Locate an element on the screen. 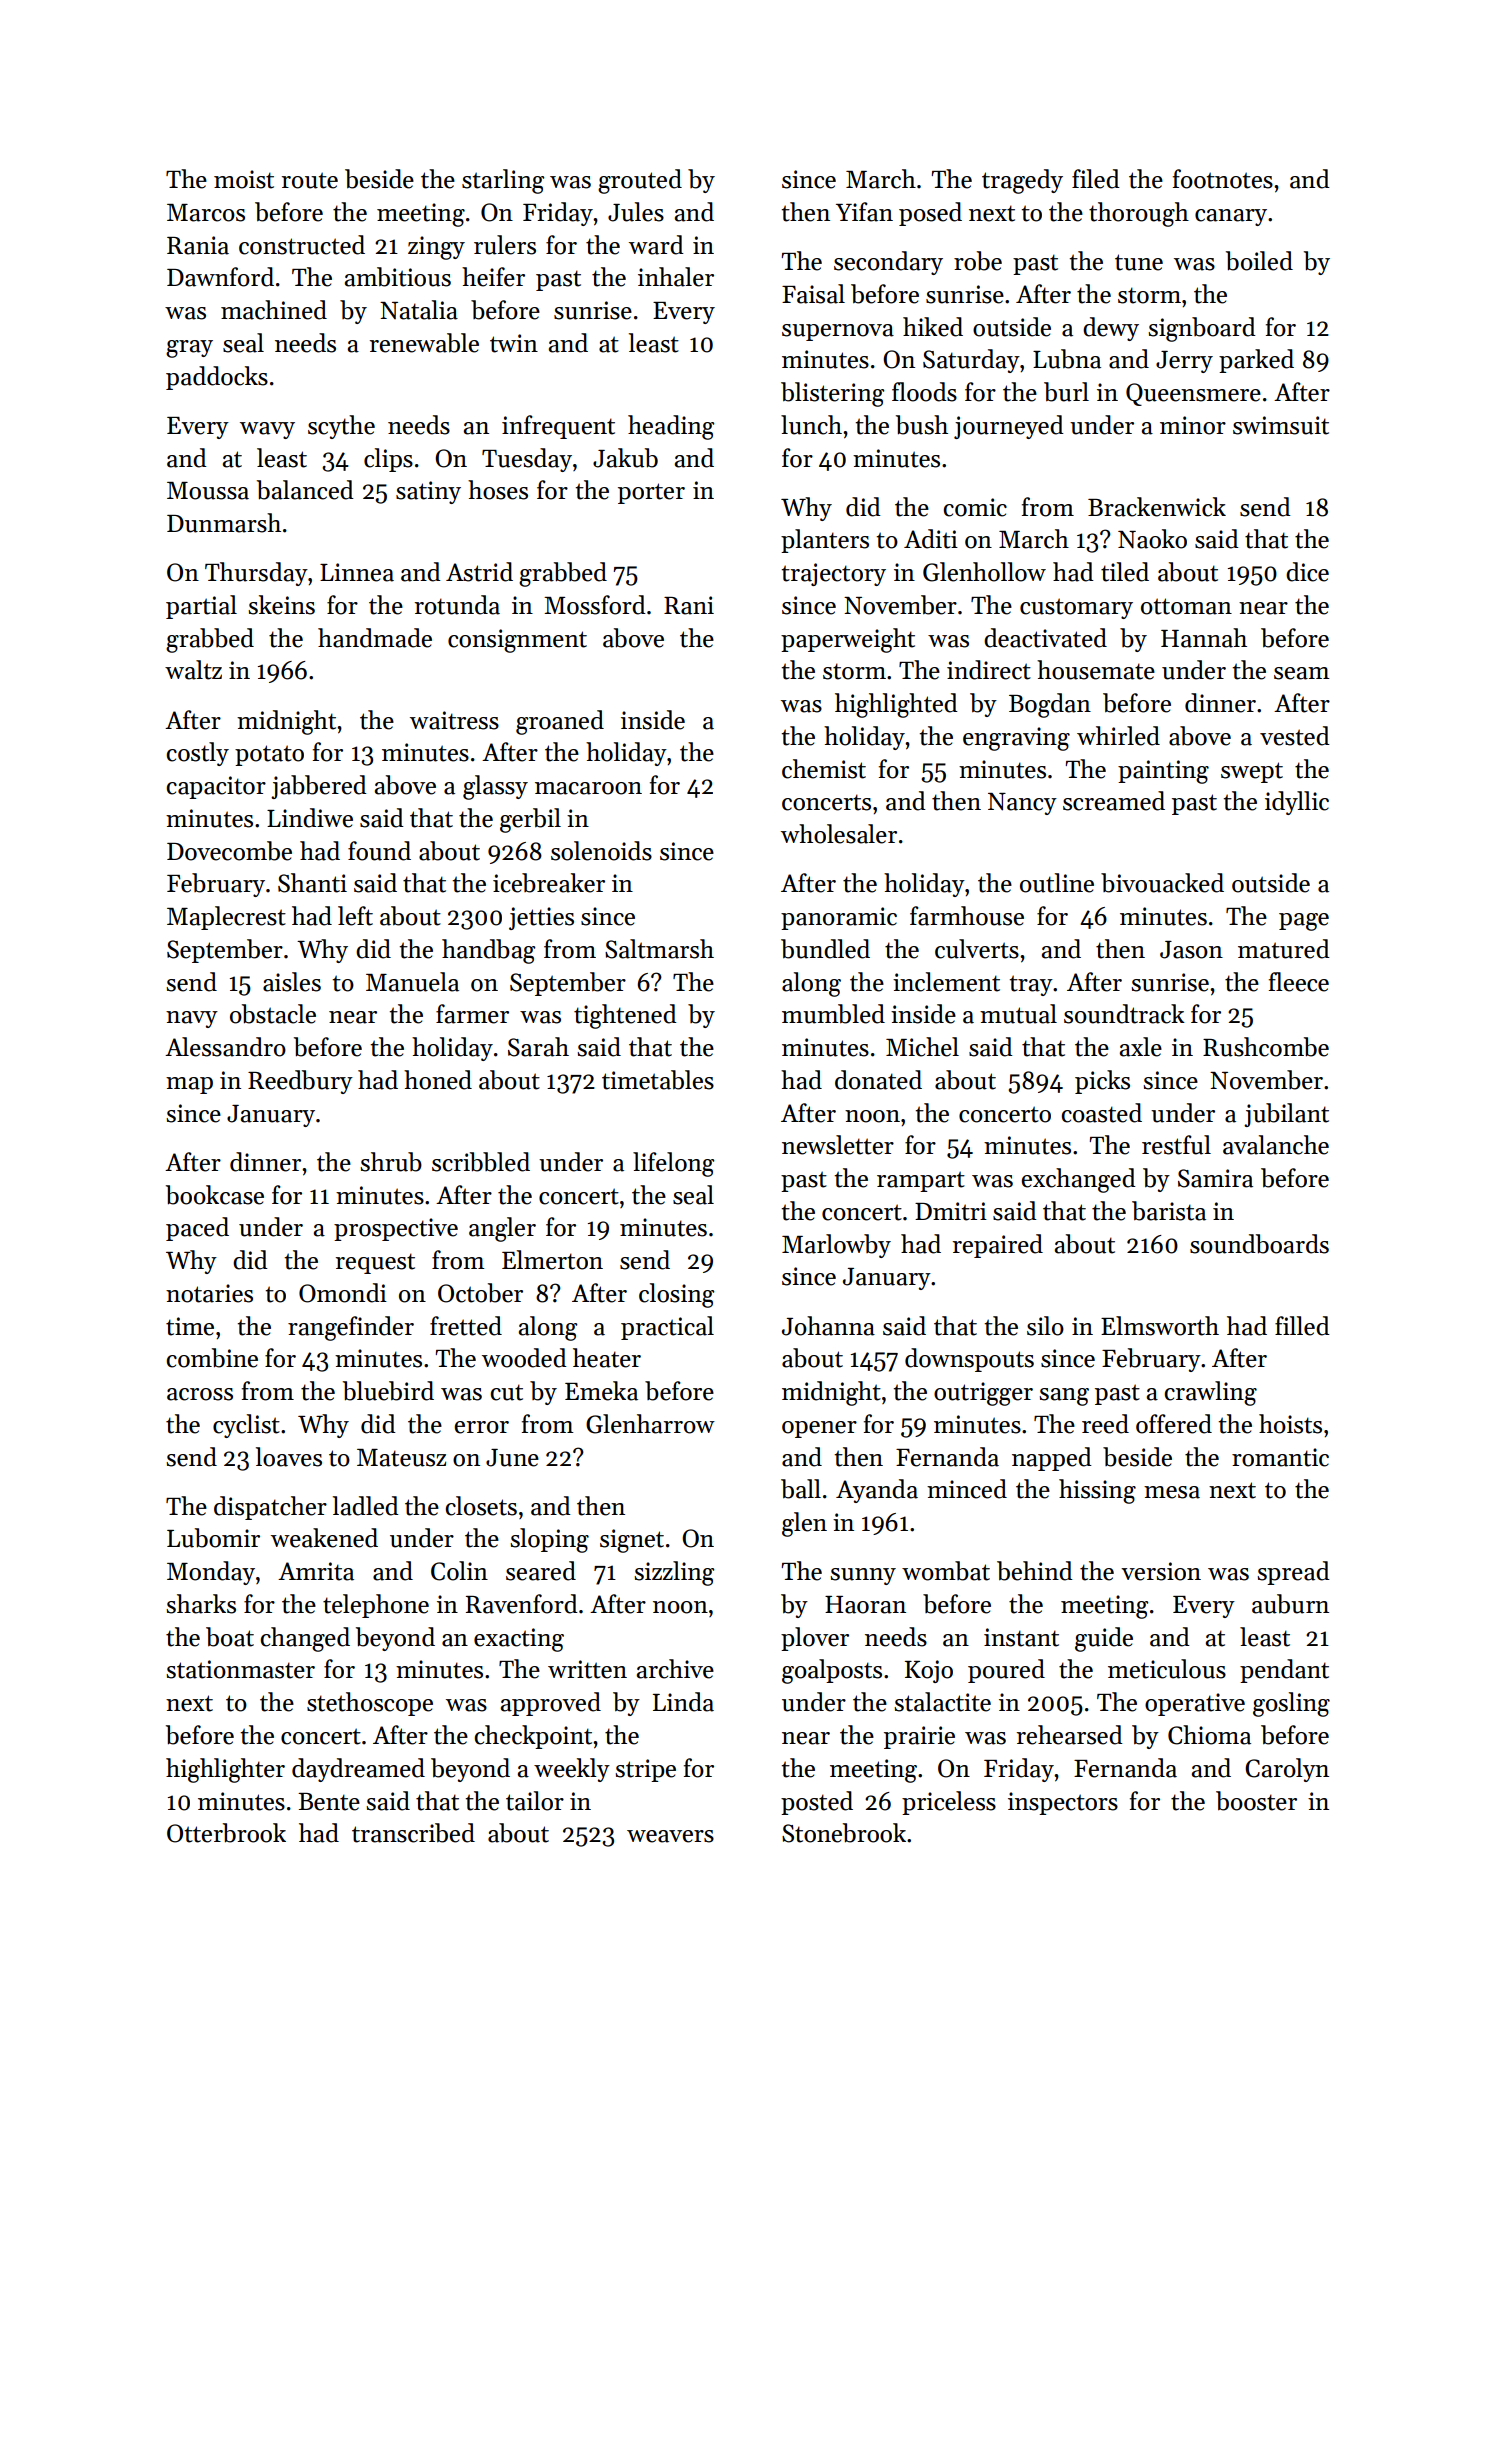 This screenshot has width=1496, height=2464. paperweight is located at coordinates (848, 640).
